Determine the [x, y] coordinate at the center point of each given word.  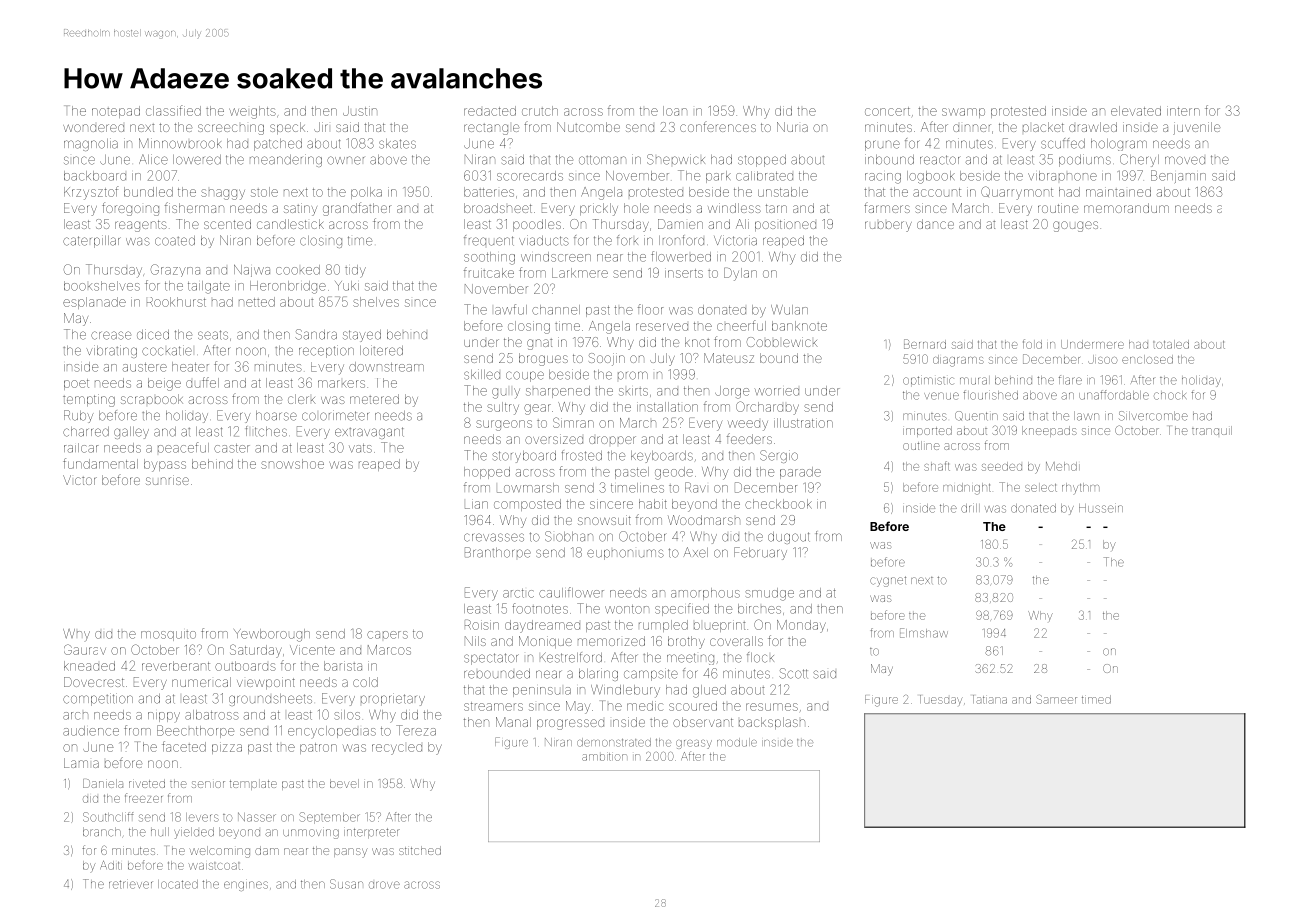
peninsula [542, 692]
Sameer [1056, 699]
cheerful [741, 325]
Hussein [1101, 508]
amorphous [705, 594]
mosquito [168, 636]
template [253, 784]
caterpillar [92, 241]
